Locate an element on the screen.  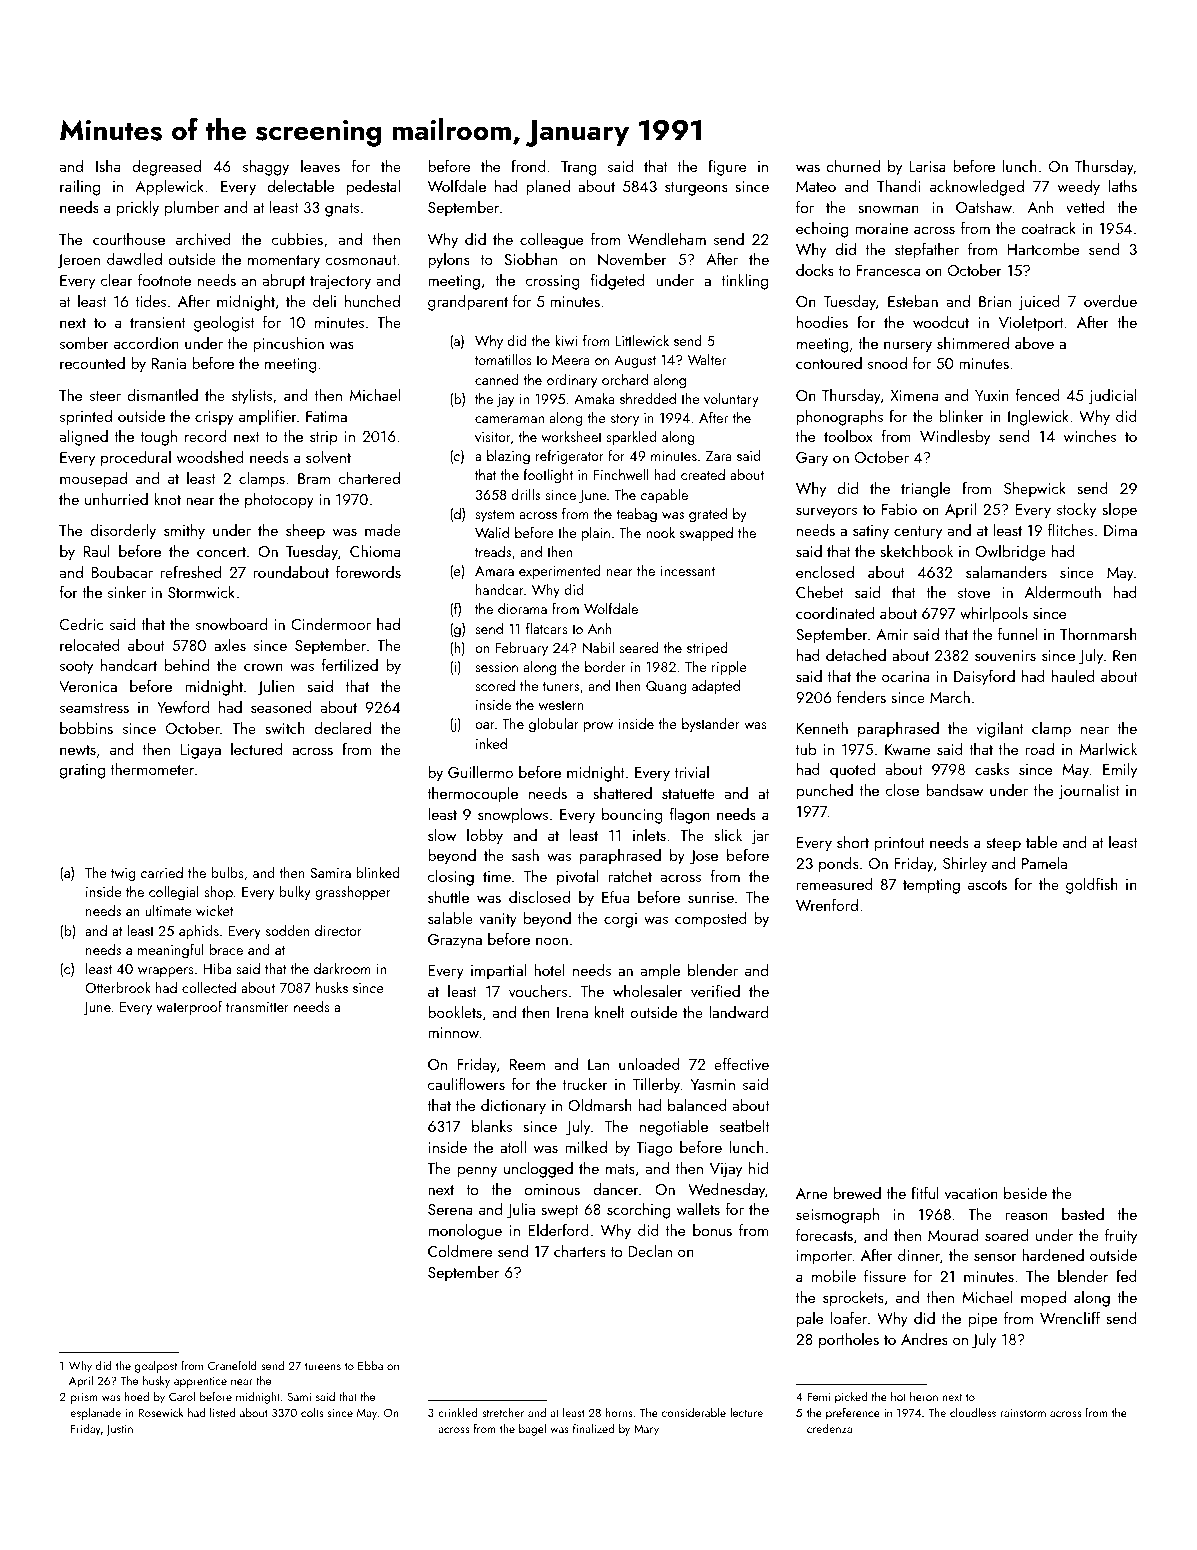
geologist is located at coordinates (224, 324).
